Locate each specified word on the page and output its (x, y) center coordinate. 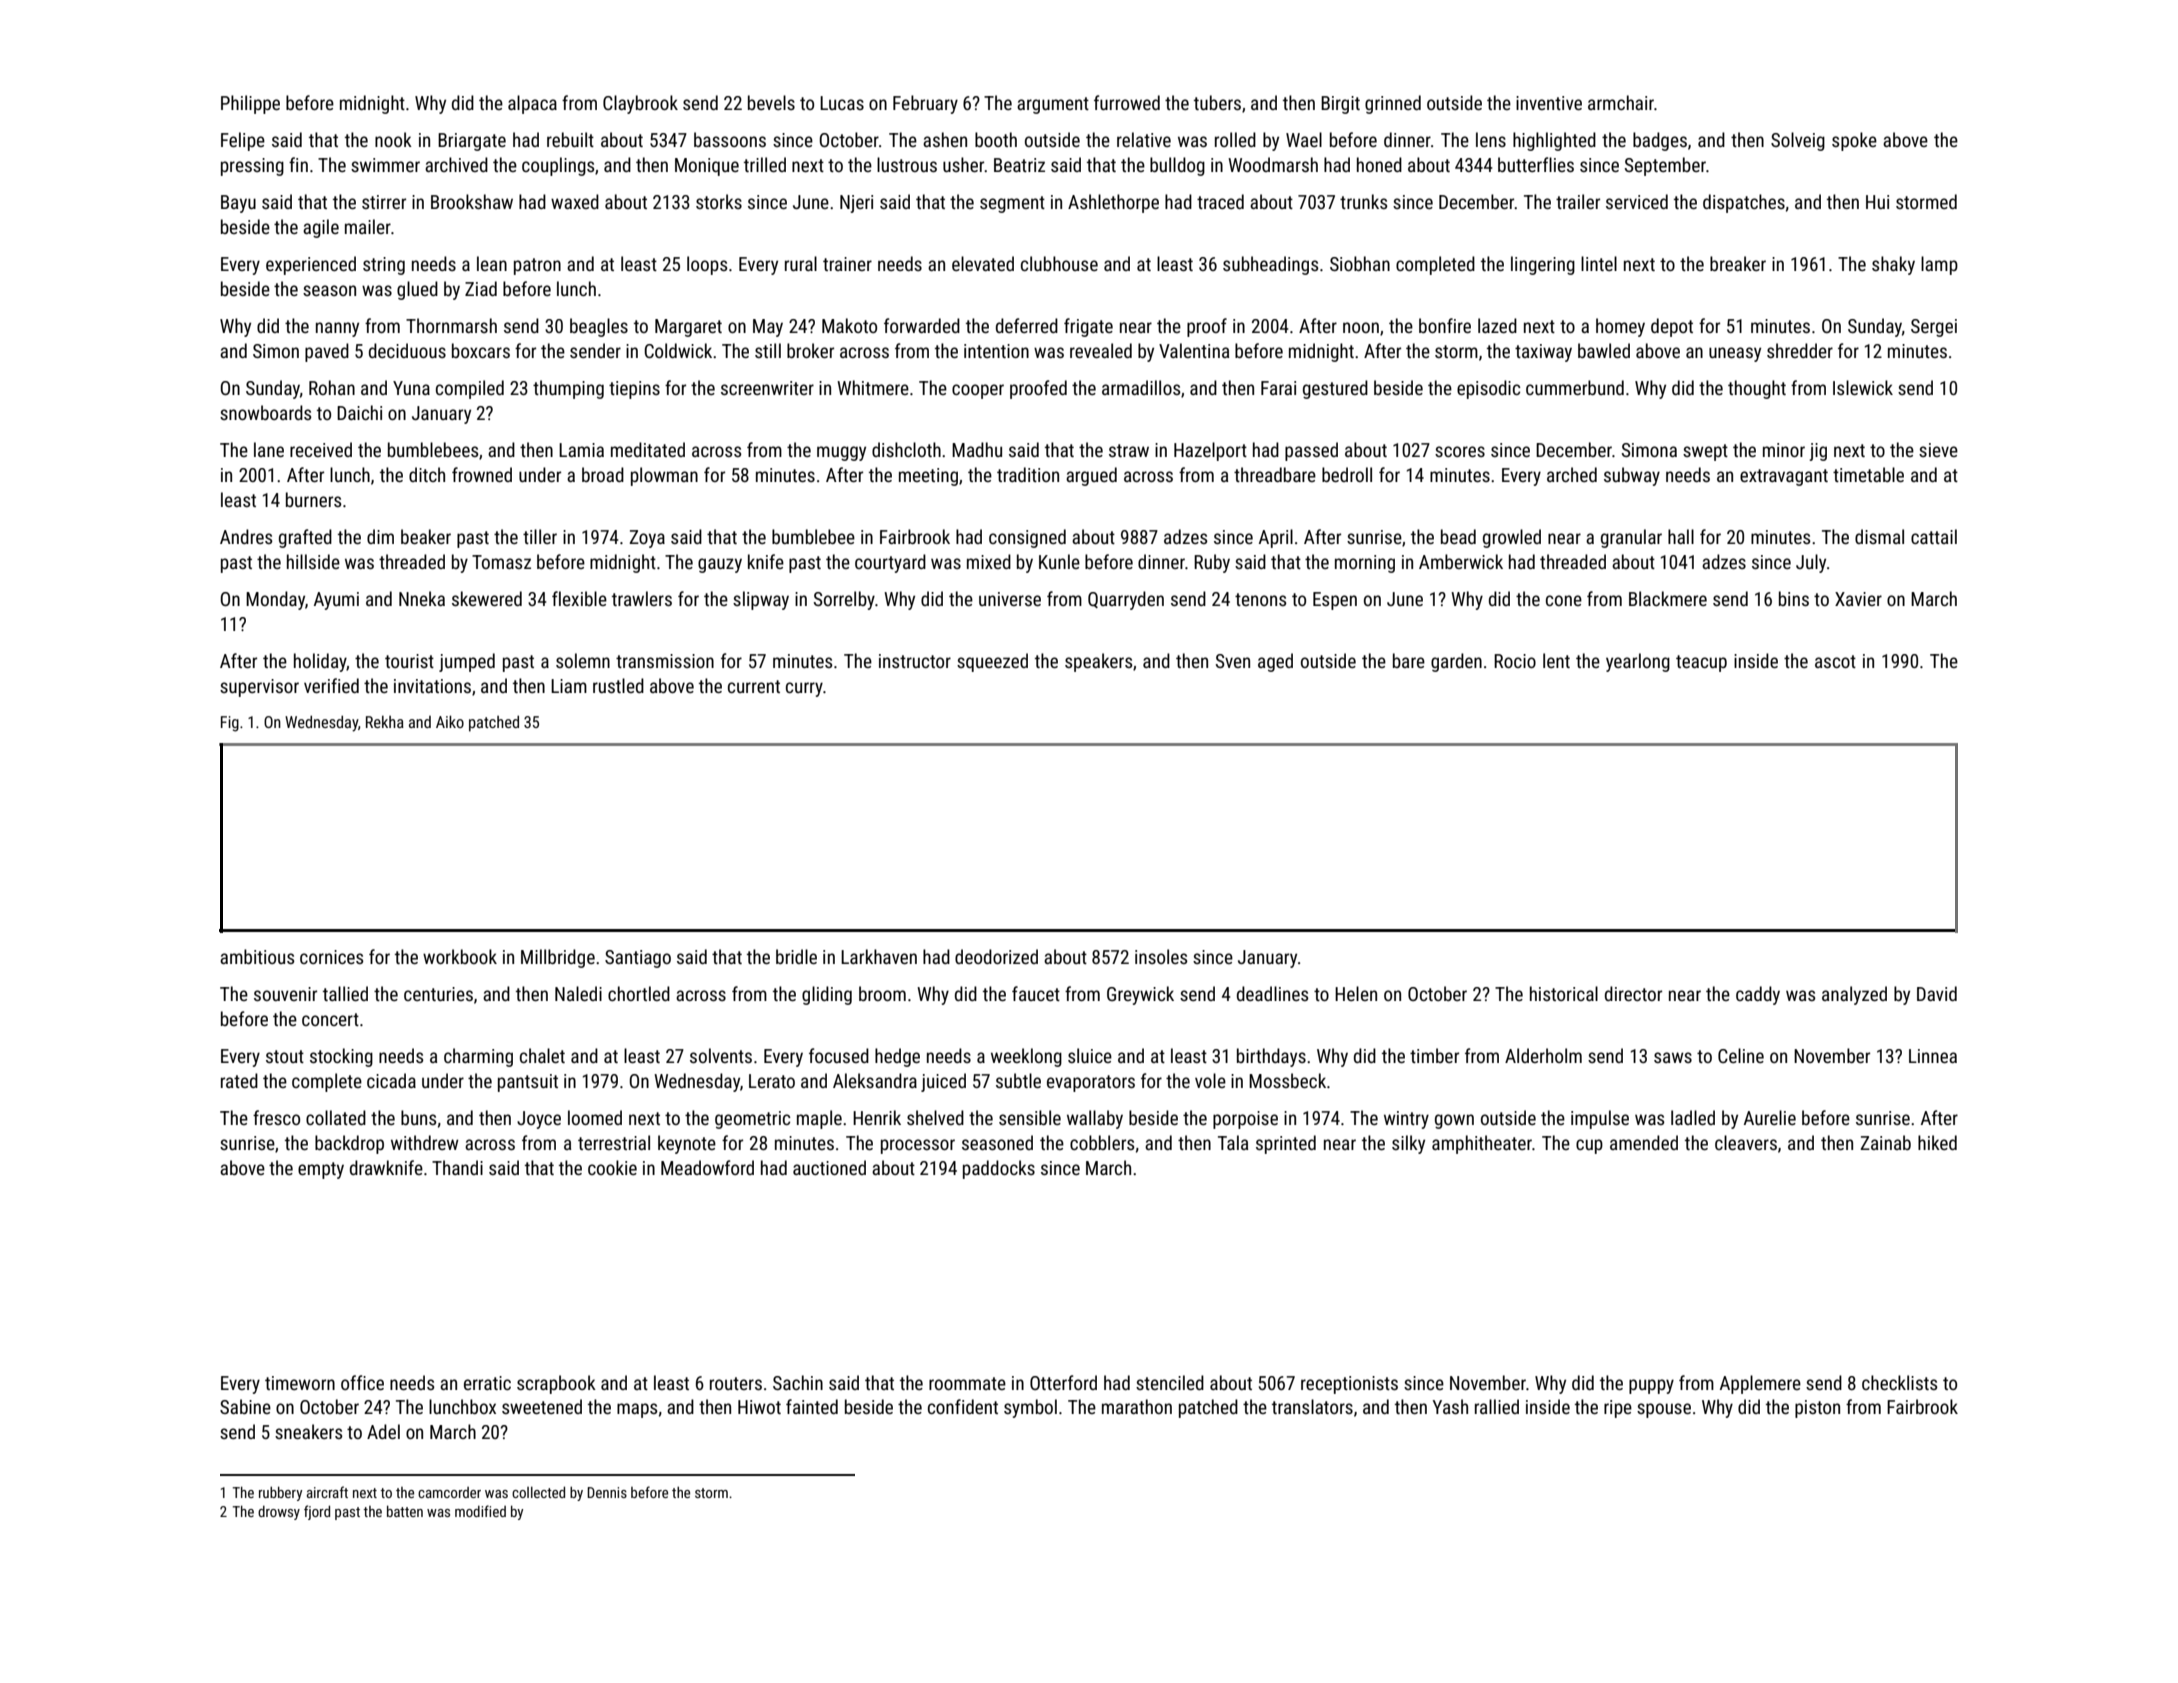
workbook (460, 956)
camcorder (449, 1492)
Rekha (385, 722)
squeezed (992, 662)
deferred (1027, 325)
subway (1632, 476)
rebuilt (570, 139)
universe (1010, 599)
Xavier (1858, 599)
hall (1681, 536)
